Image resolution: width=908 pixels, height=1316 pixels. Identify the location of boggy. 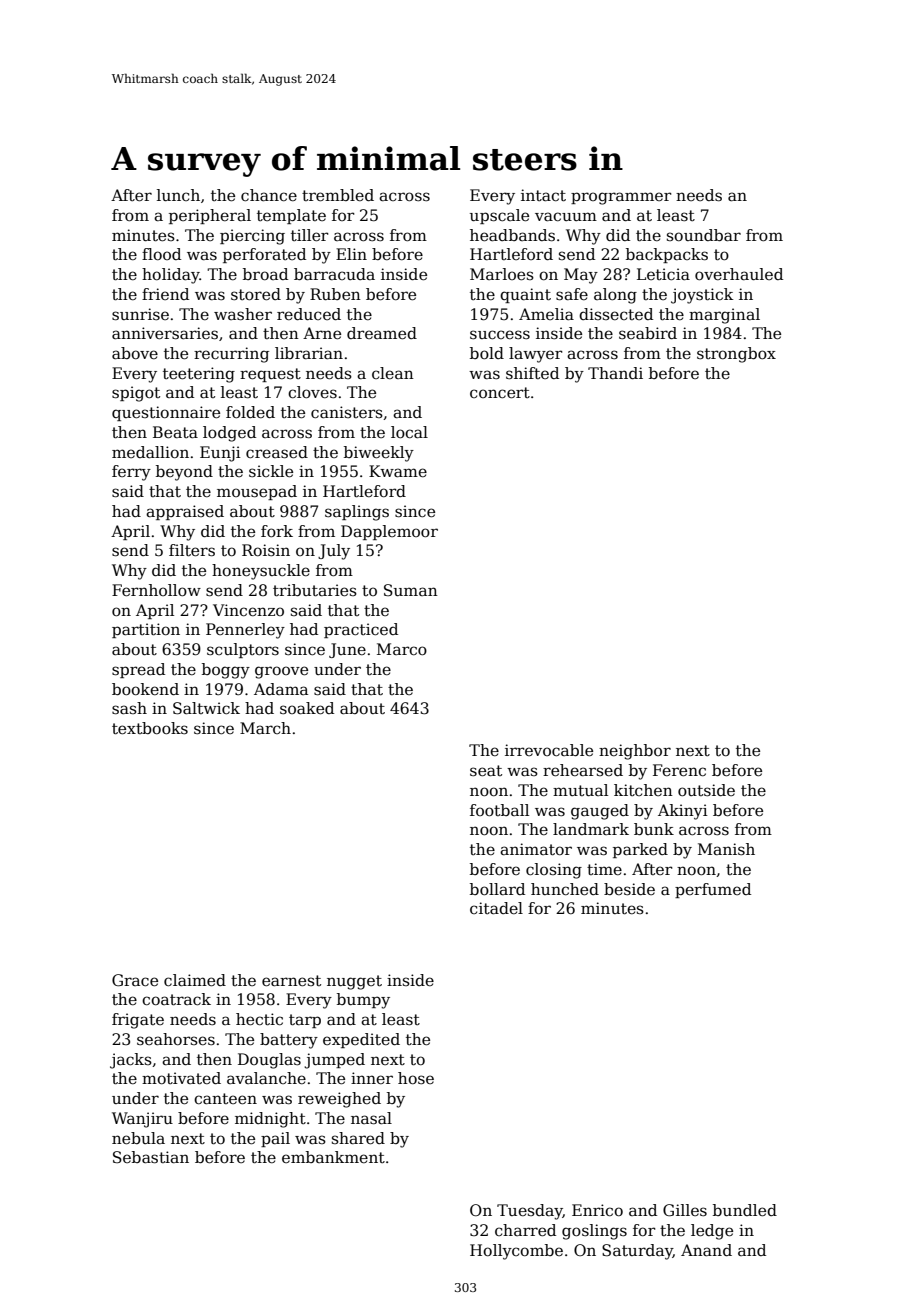
(226, 671).
